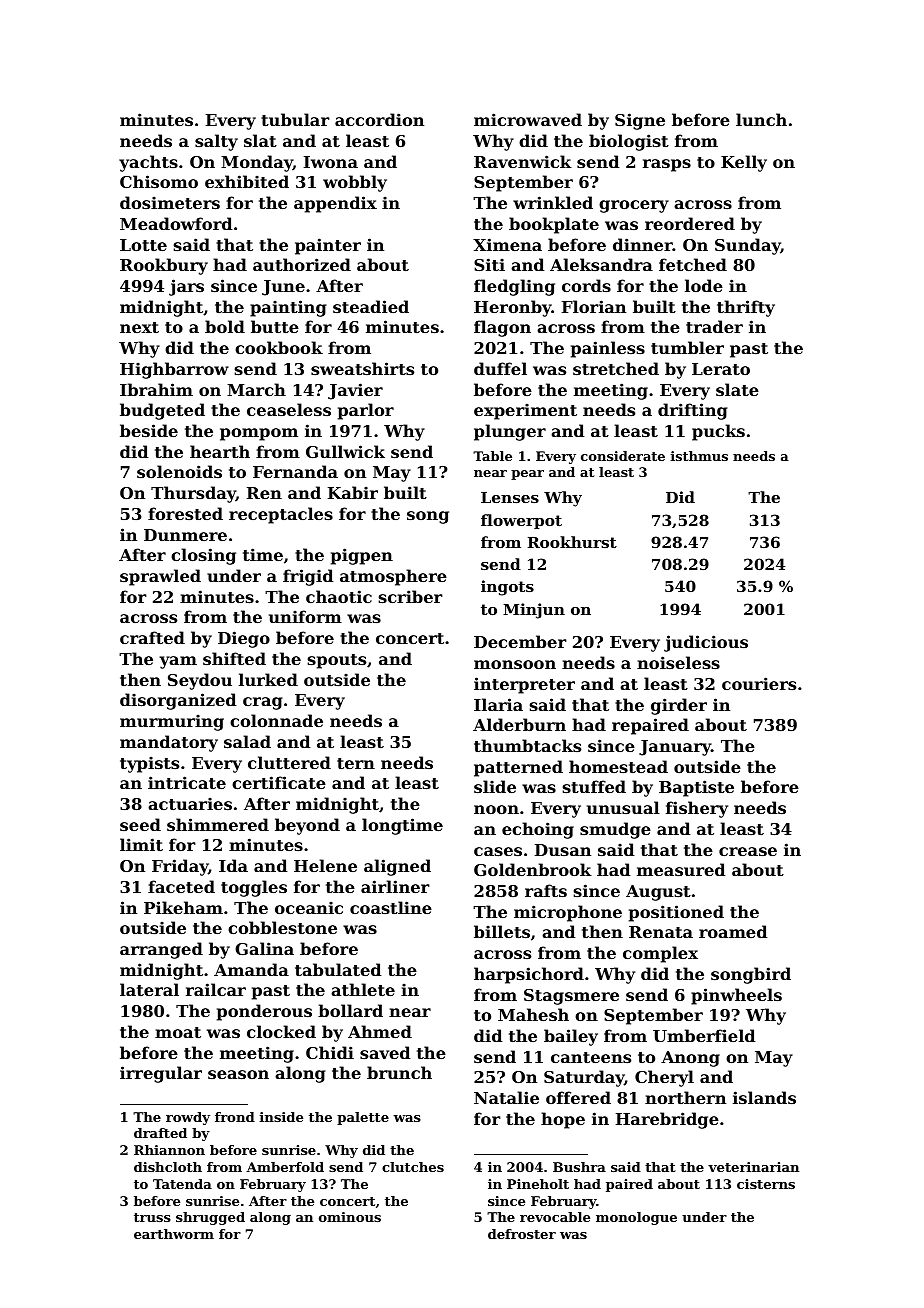 The width and height of the image is (924, 1308). Describe the element at coordinates (594, 786) in the image. I see `stuffed` at that location.
